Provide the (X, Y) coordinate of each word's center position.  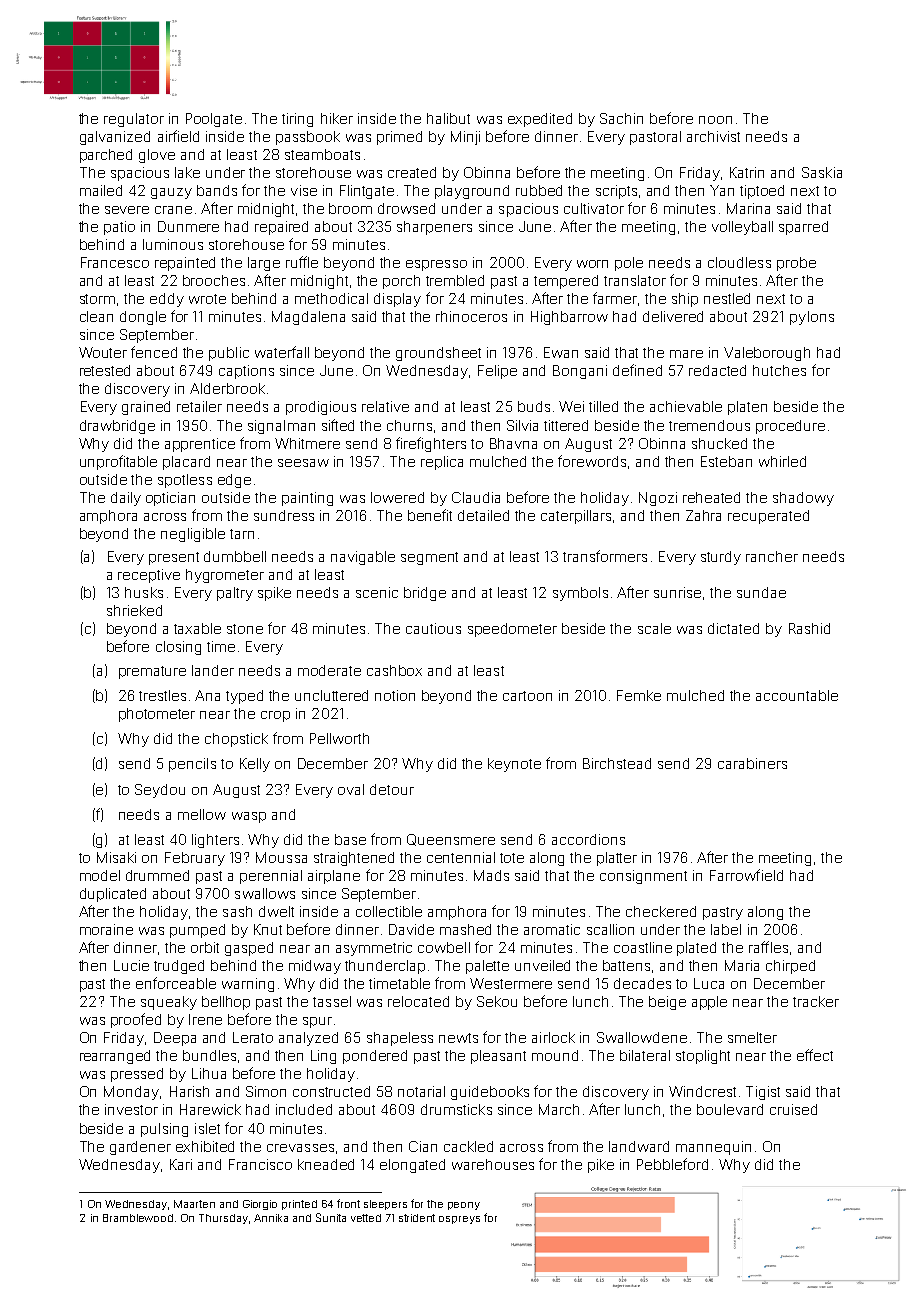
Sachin (621, 118)
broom (350, 208)
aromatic (552, 929)
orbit (205, 947)
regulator (134, 120)
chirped (790, 967)
